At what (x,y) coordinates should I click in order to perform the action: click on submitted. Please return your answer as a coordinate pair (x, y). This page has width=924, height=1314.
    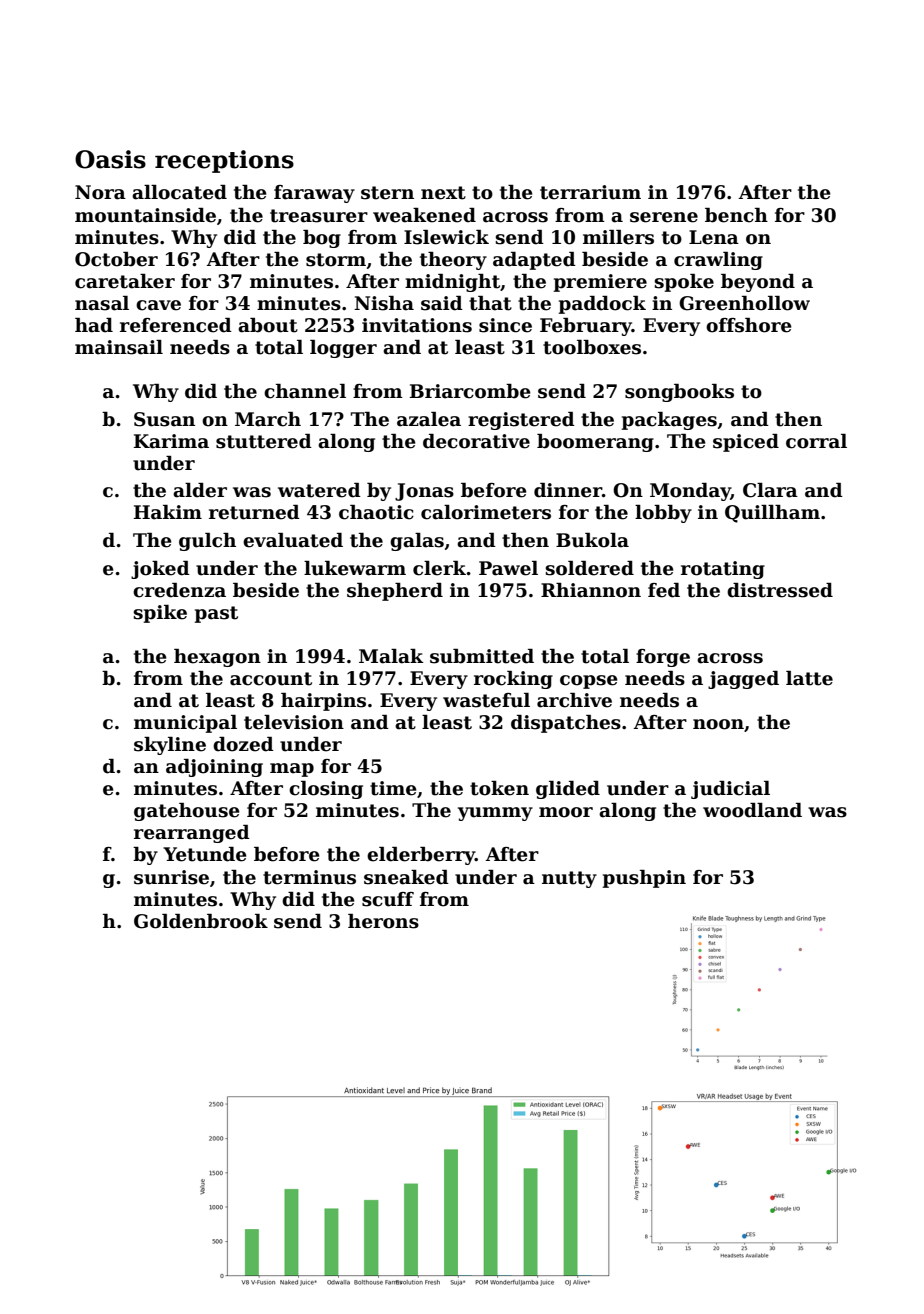
    Looking at the image, I should click on (482, 656).
